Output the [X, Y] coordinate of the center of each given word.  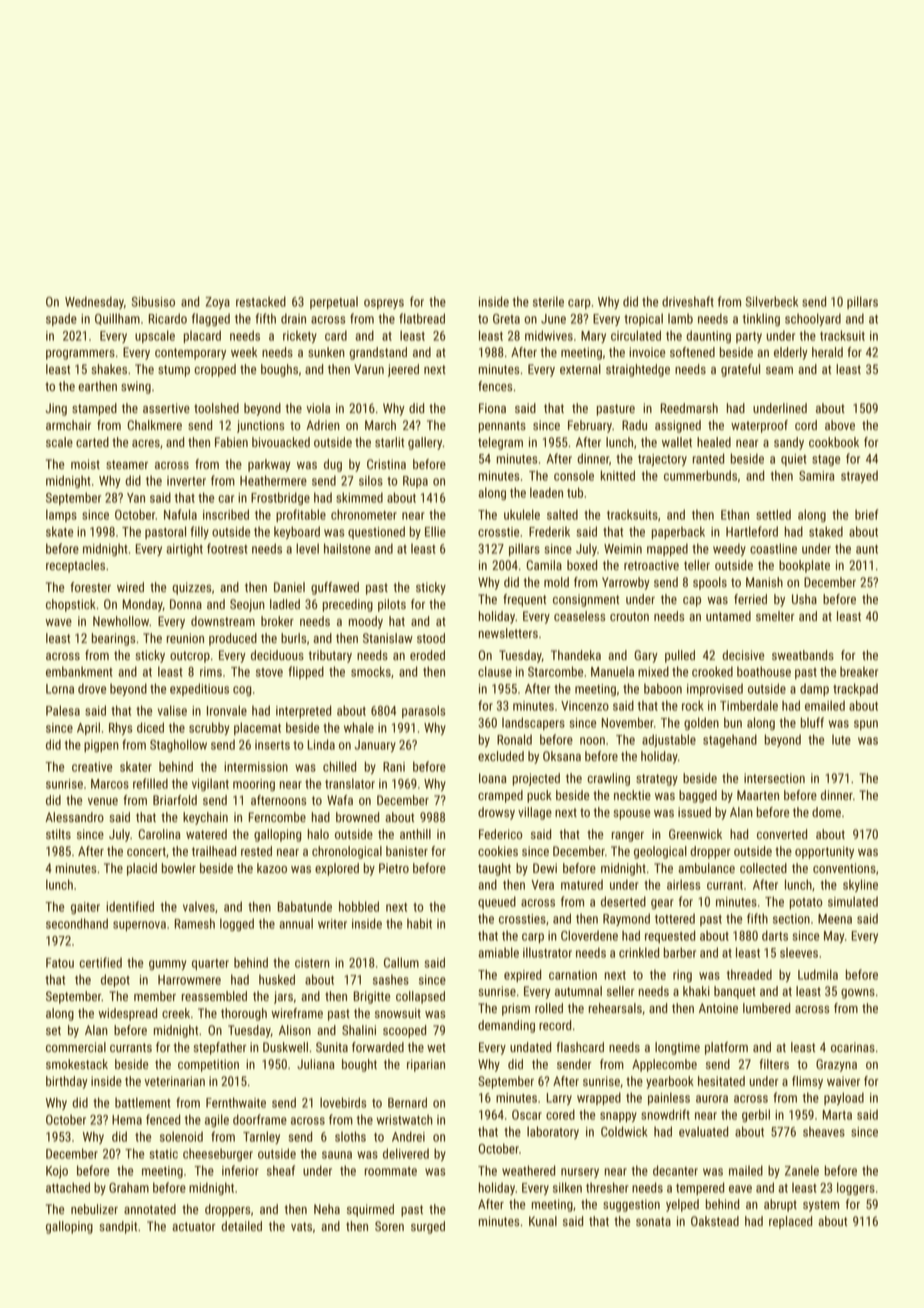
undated [530, 1047]
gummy [167, 965]
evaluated [703, 1131]
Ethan [735, 514]
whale [359, 727]
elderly [791, 353]
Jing [56, 409]
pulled [680, 656]
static [164, 1154]
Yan [136, 498]
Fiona [492, 408]
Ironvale [227, 710]
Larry [559, 1099]
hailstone [347, 548]
